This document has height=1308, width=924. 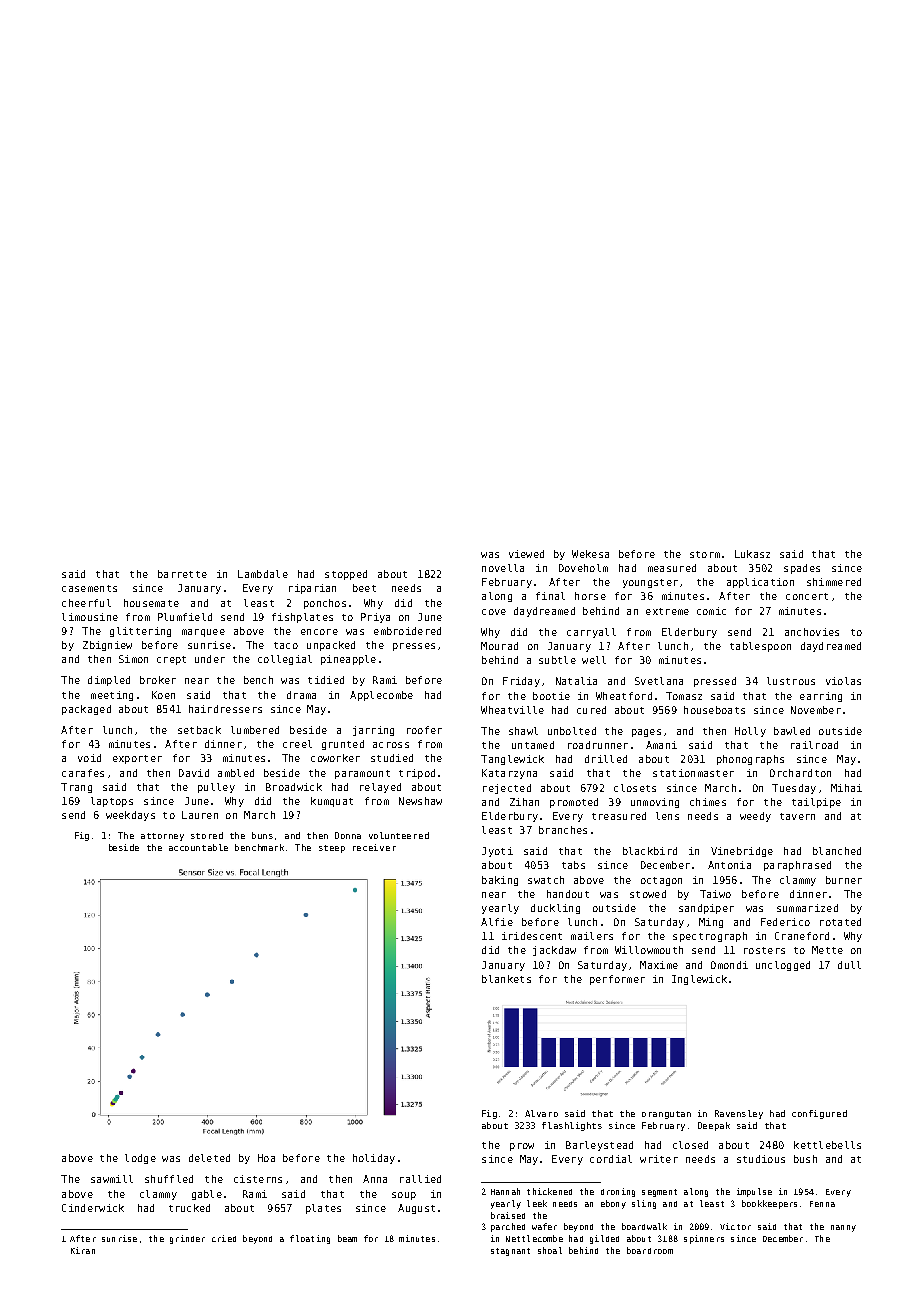 What do you see at coordinates (140, 1159) in the document?
I see `lodge` at bounding box center [140, 1159].
